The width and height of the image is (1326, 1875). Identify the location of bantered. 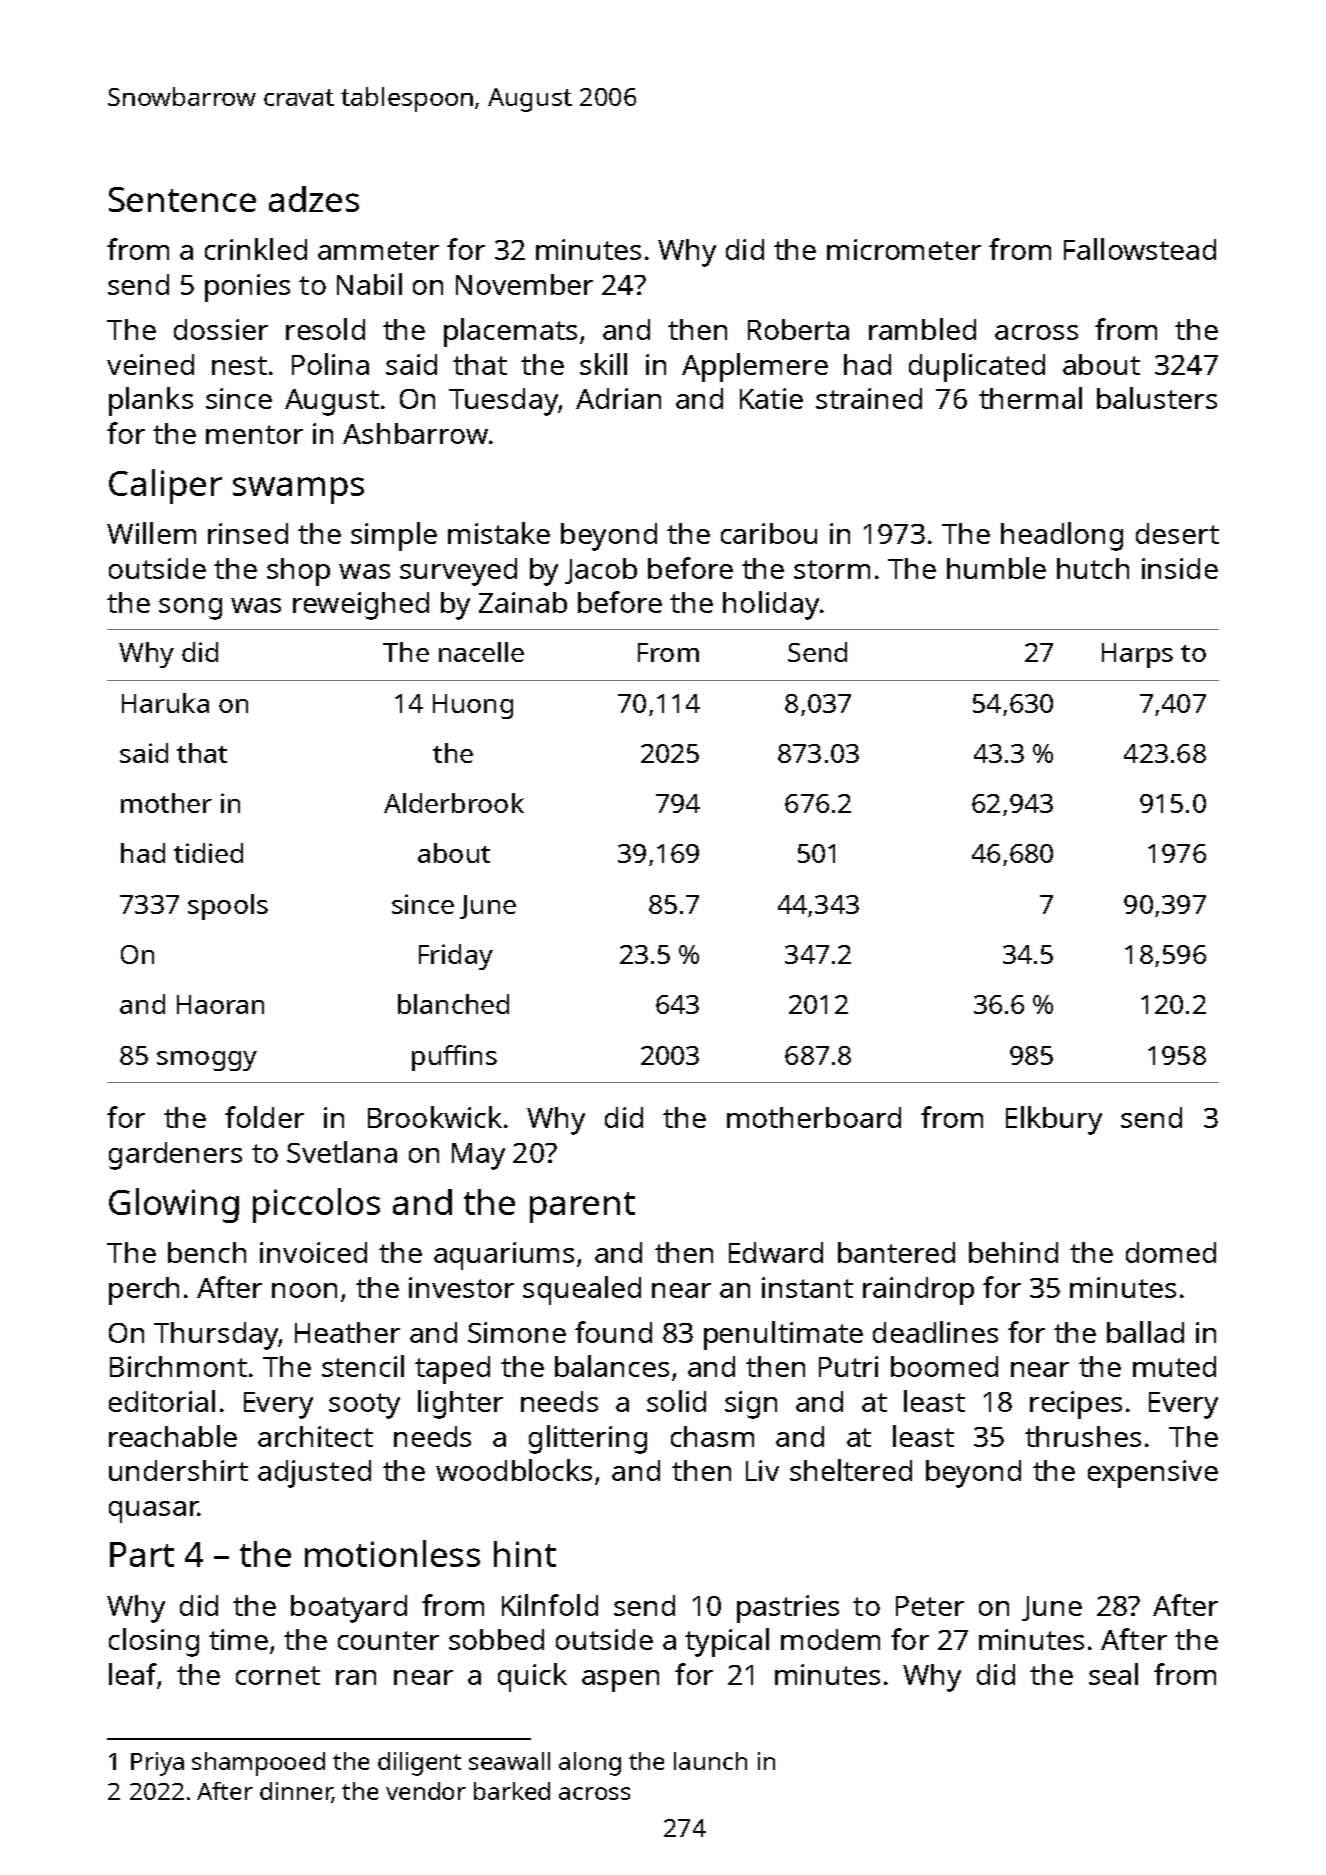
(896, 1252).
